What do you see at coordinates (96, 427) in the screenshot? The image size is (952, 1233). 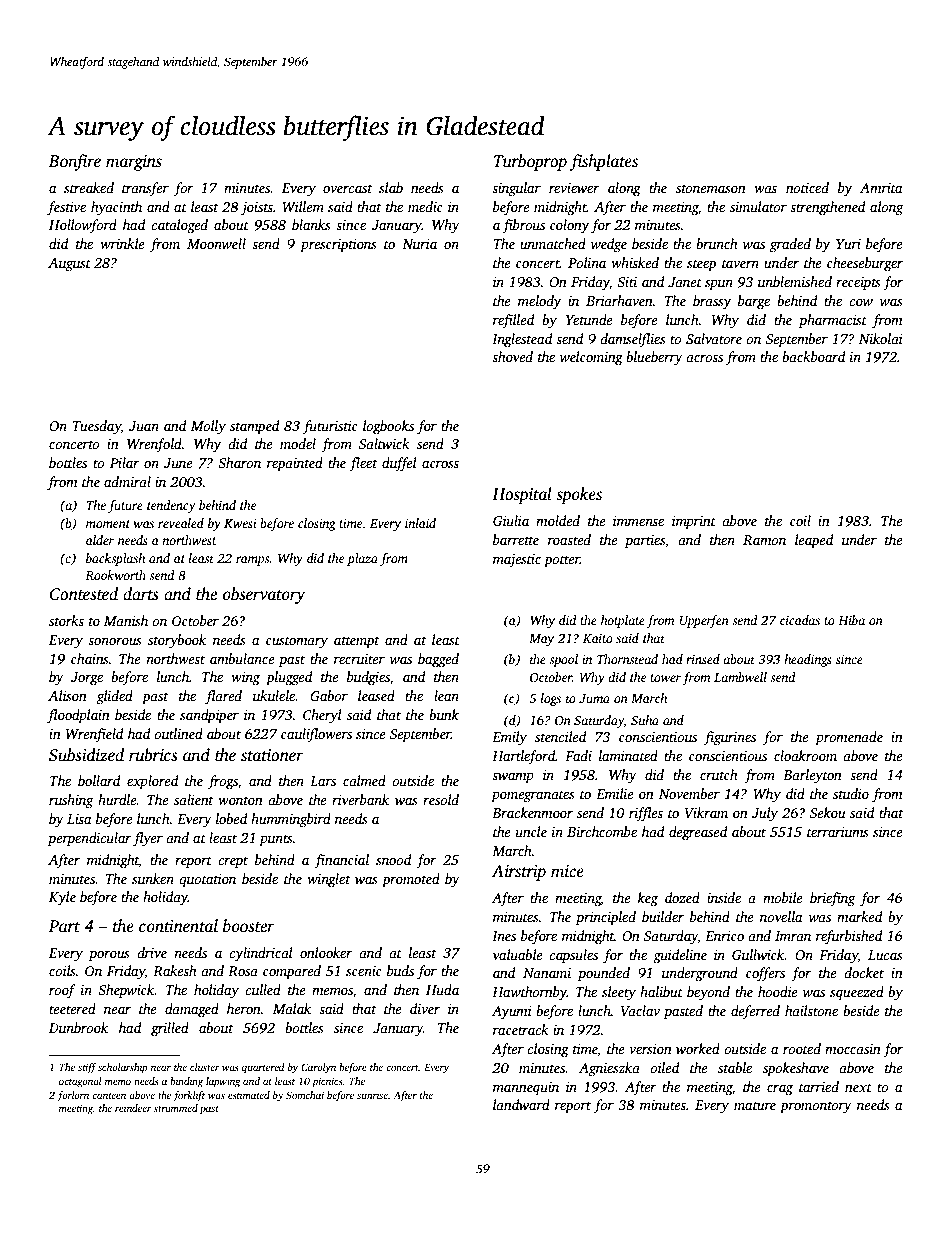 I see `Tuesday` at bounding box center [96, 427].
